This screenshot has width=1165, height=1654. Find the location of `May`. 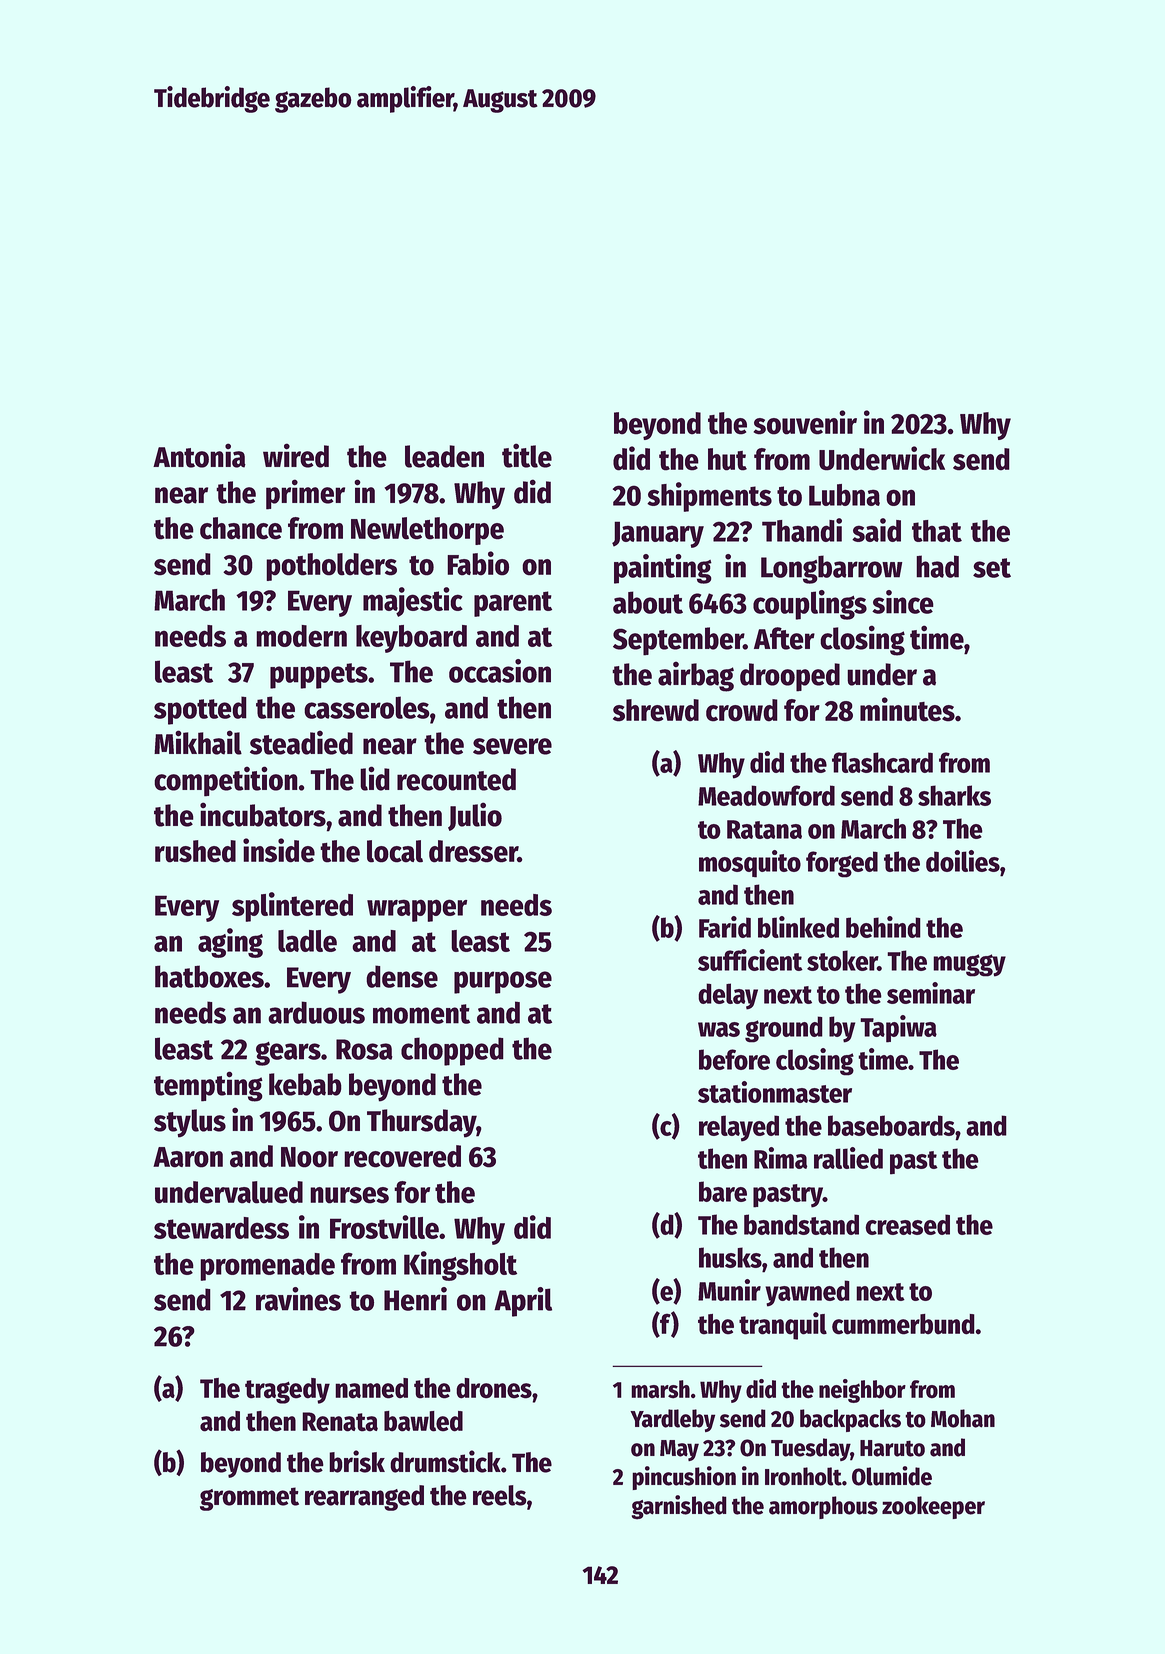

May is located at coordinates (679, 1450).
